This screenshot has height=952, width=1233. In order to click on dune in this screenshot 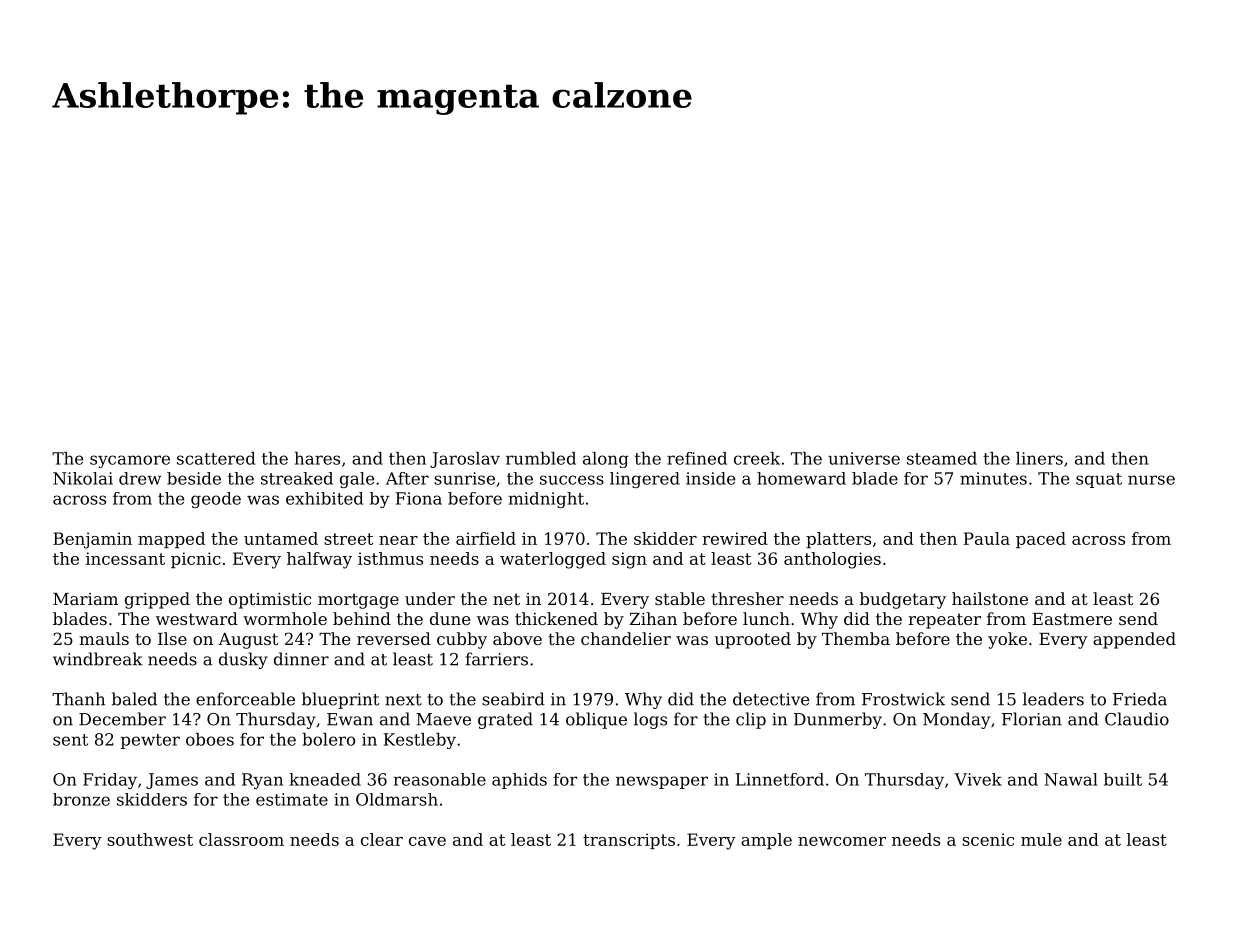, I will do `click(450, 618)`.
